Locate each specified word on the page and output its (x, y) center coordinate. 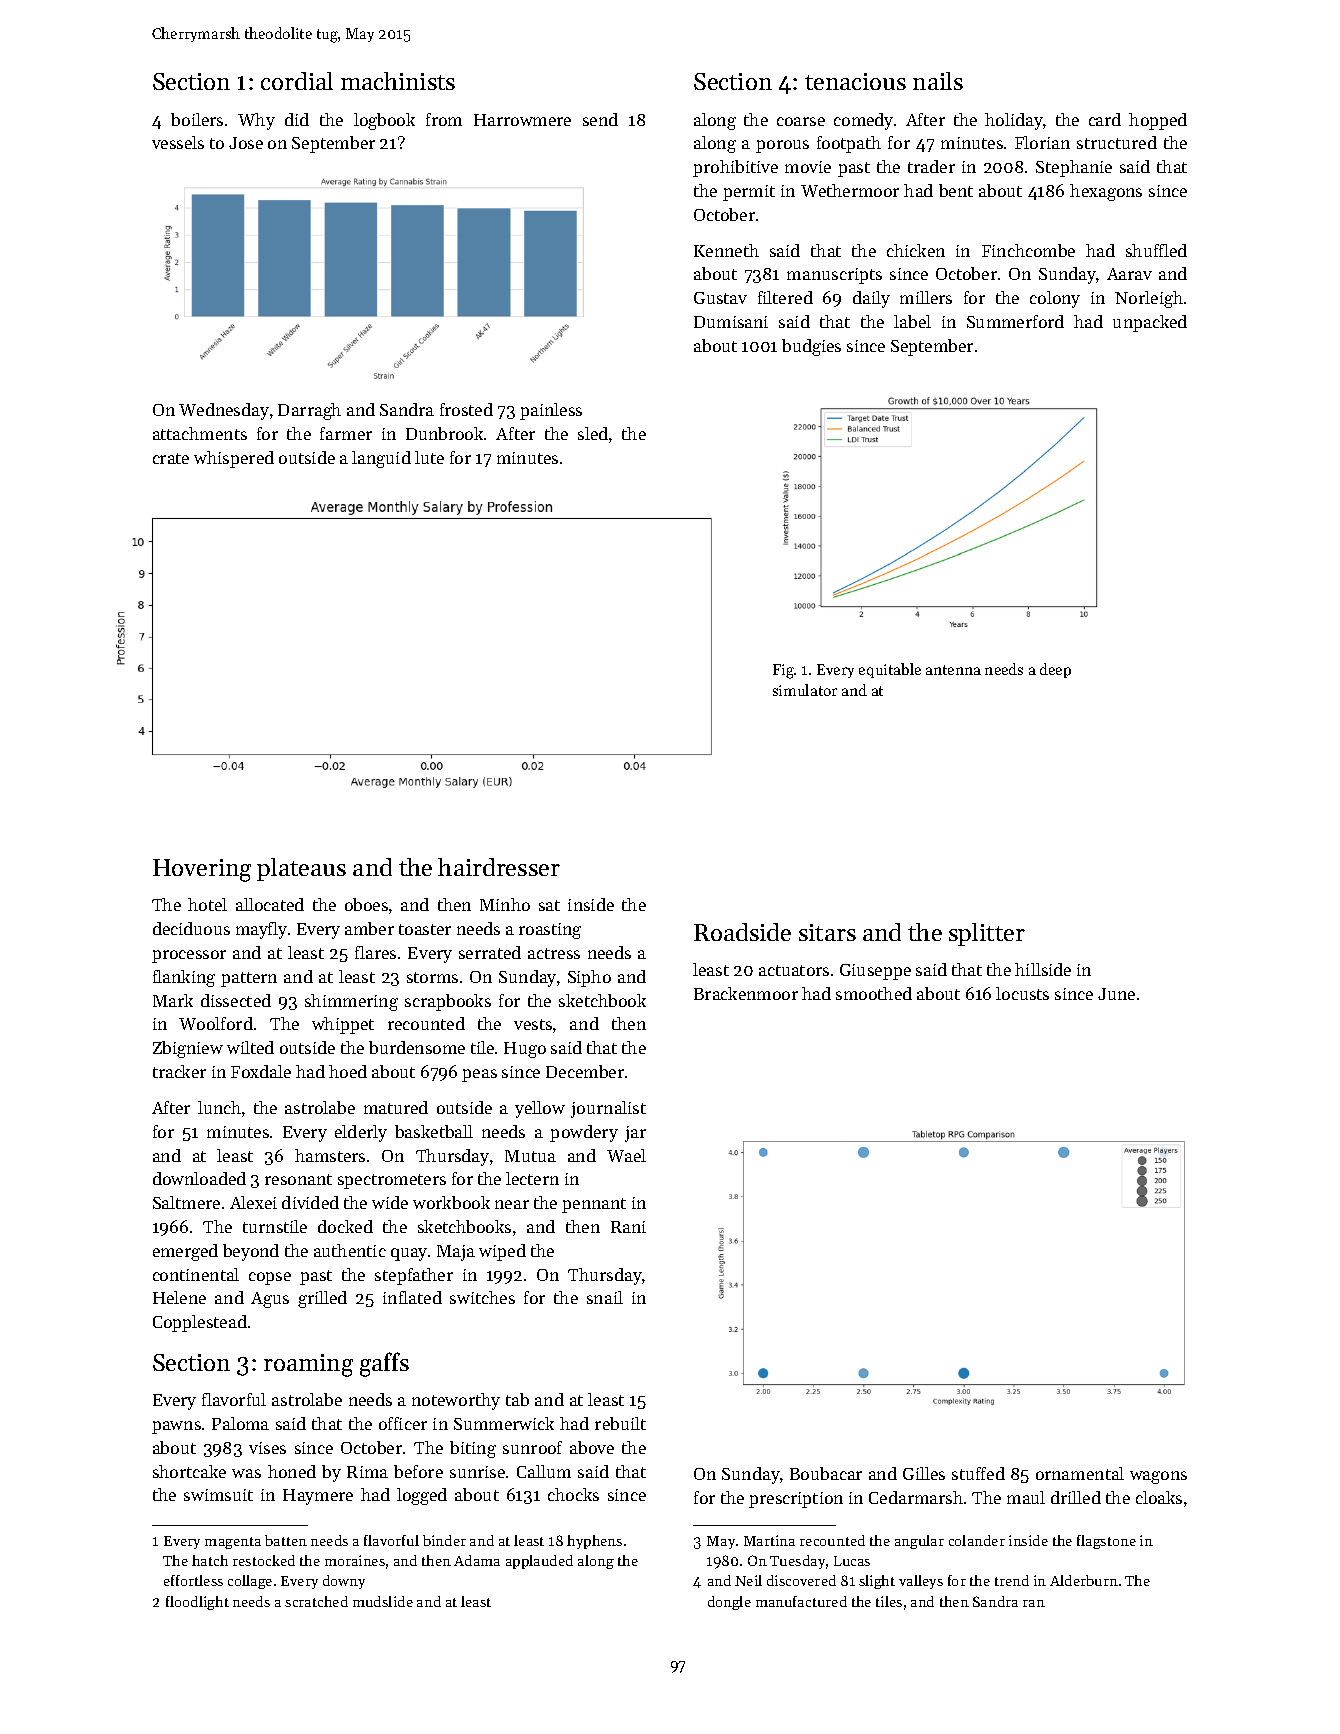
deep (1055, 670)
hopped (1158, 121)
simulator (805, 690)
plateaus (301, 869)
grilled (322, 1299)
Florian (1042, 142)
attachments (200, 433)
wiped (502, 1252)
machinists (398, 81)
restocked (264, 1560)
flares (375, 952)
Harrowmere (522, 120)
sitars (827, 932)
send (600, 119)
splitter (987, 934)
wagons (1158, 1477)
